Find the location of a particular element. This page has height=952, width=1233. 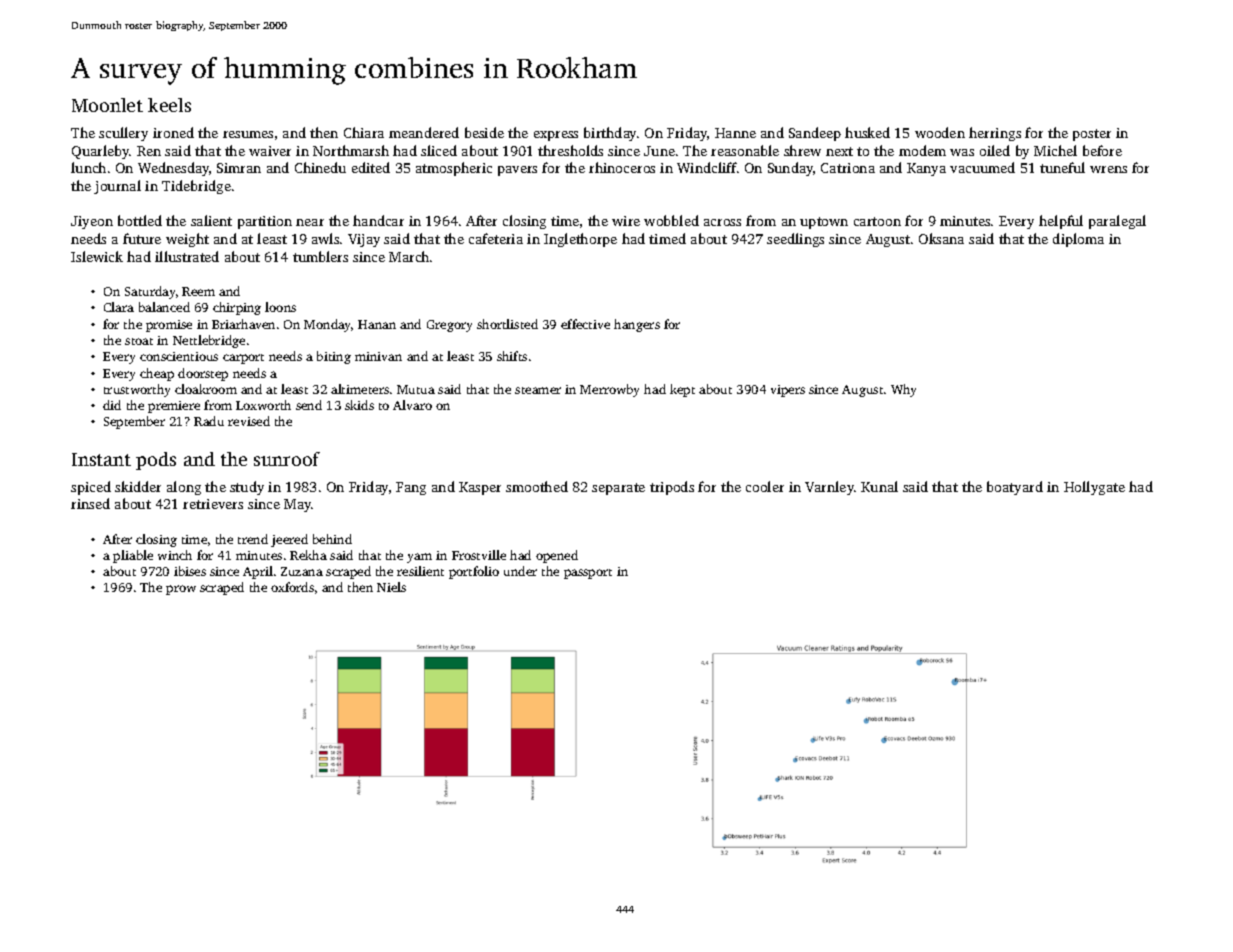

Hollygate is located at coordinates (1094, 488).
